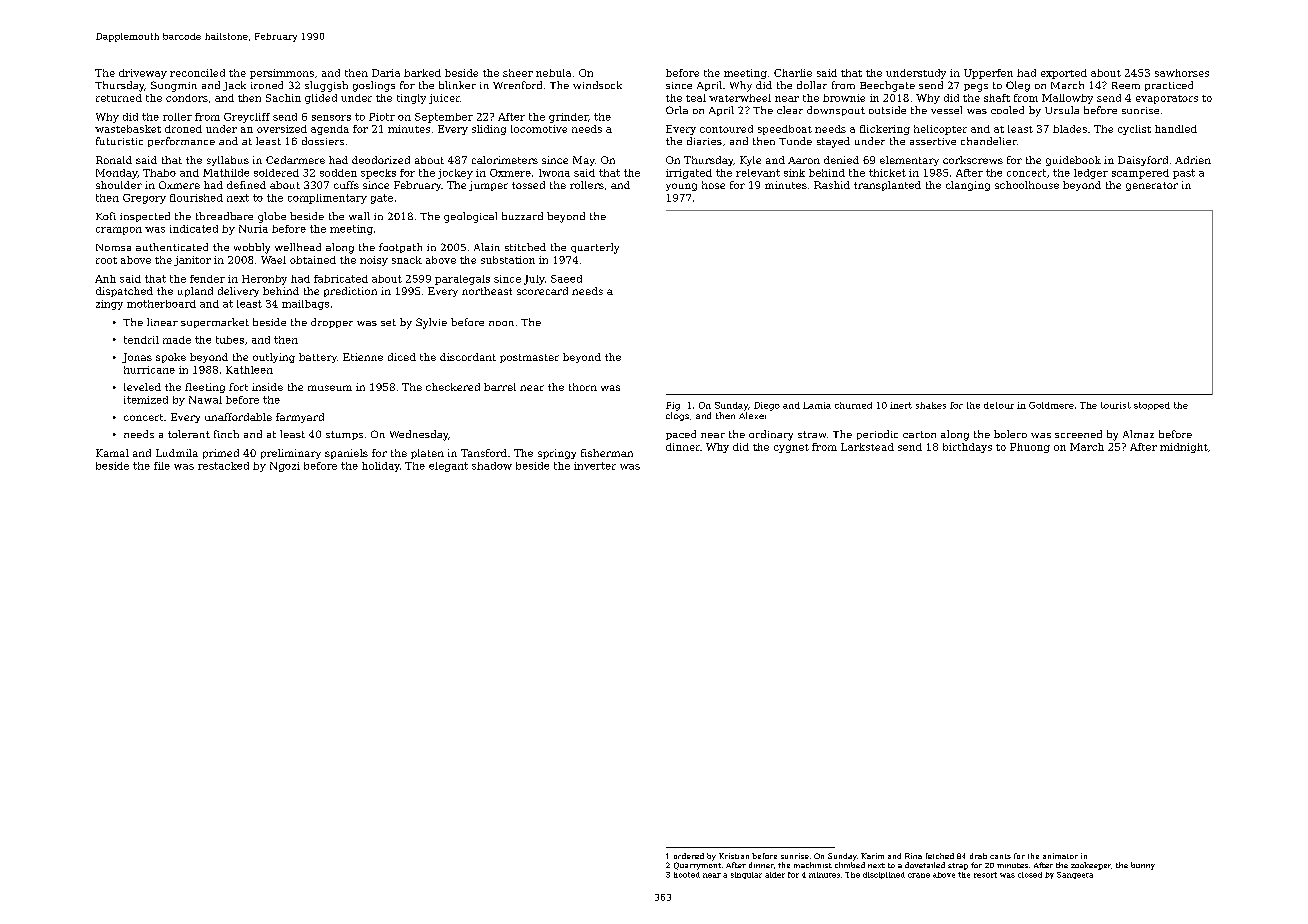 This document has height=924, width=1308. I want to click on windsock, so click(597, 85).
